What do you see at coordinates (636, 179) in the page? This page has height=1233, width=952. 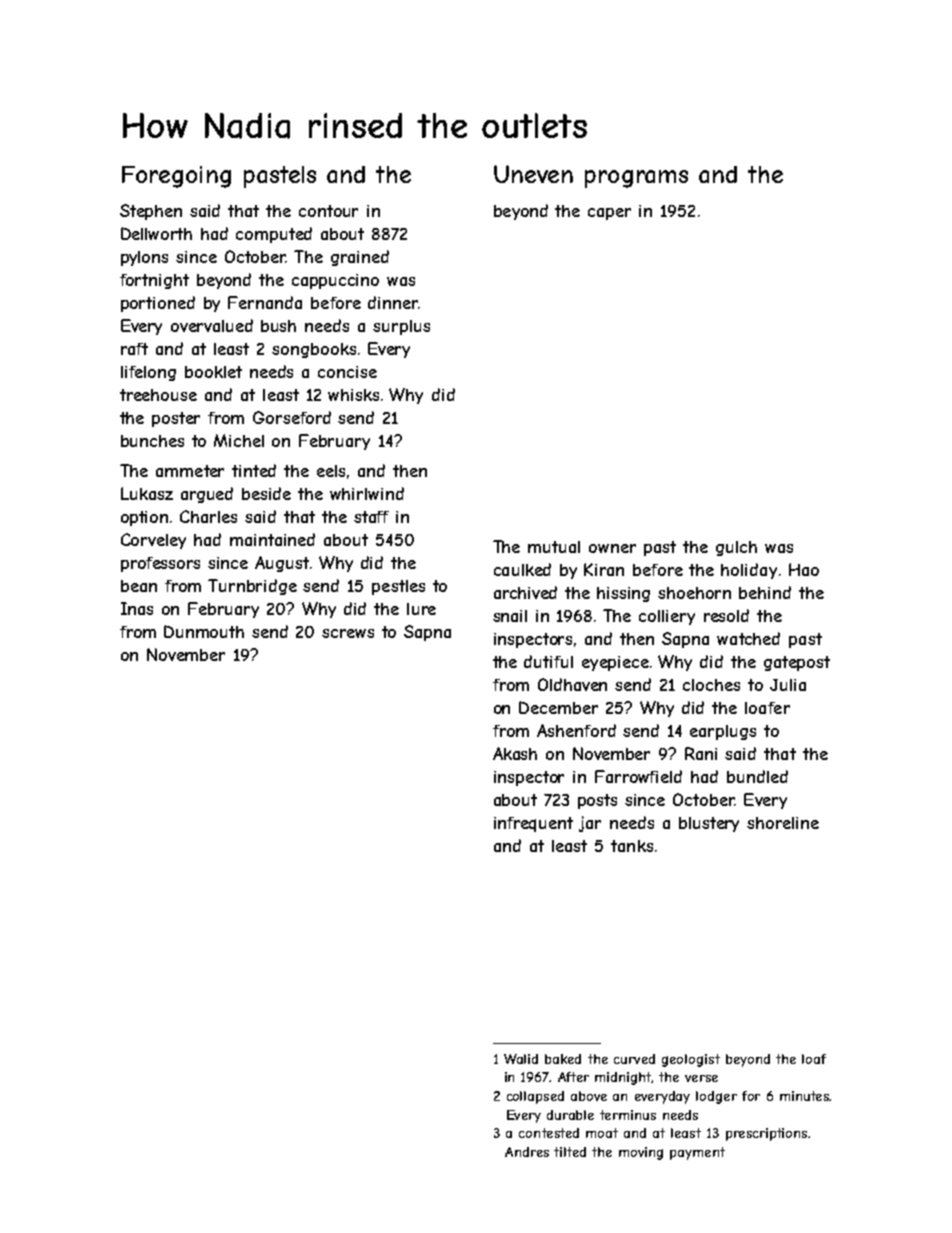 I see `programs` at bounding box center [636, 179].
